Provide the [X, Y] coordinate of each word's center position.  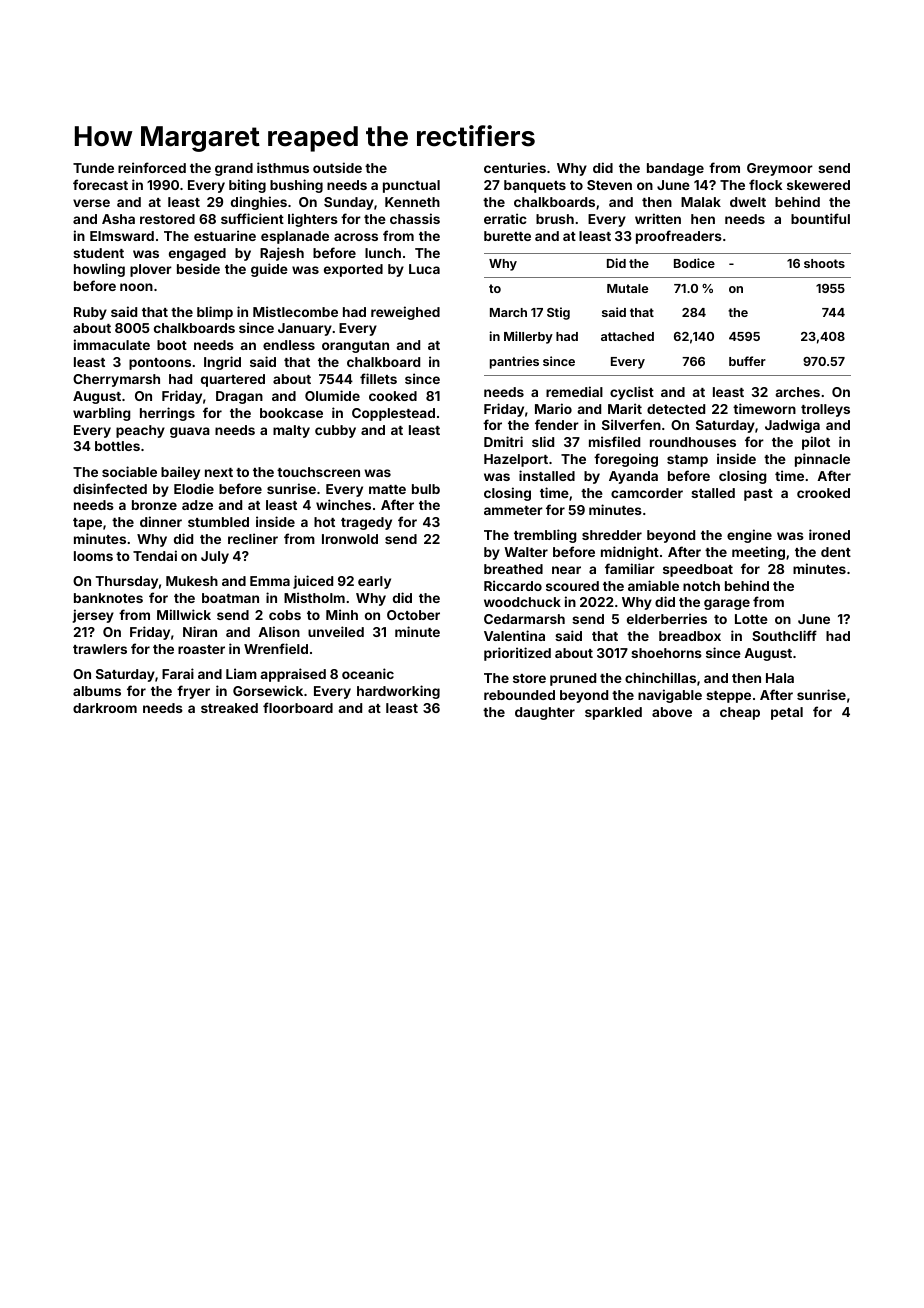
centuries [515, 167]
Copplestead [393, 414]
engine [749, 536]
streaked [229, 708]
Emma [270, 581]
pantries [514, 362]
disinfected [110, 488]
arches [798, 392]
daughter [545, 713]
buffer [747, 361]
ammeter [513, 510]
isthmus [283, 167]
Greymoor [780, 169]
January [305, 329]
